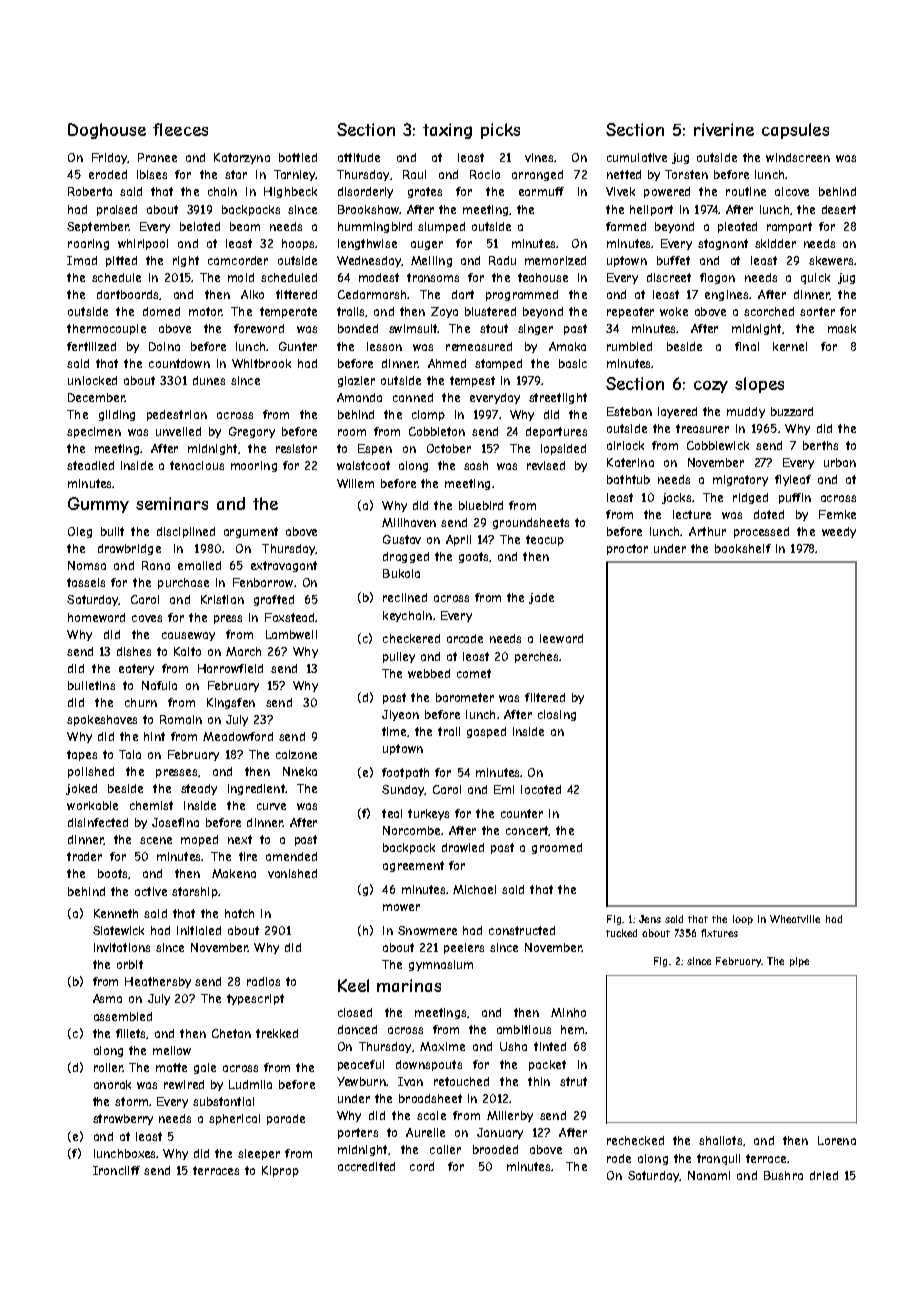 The image size is (924, 1308). I want to click on Heathersby, so click(158, 982).
